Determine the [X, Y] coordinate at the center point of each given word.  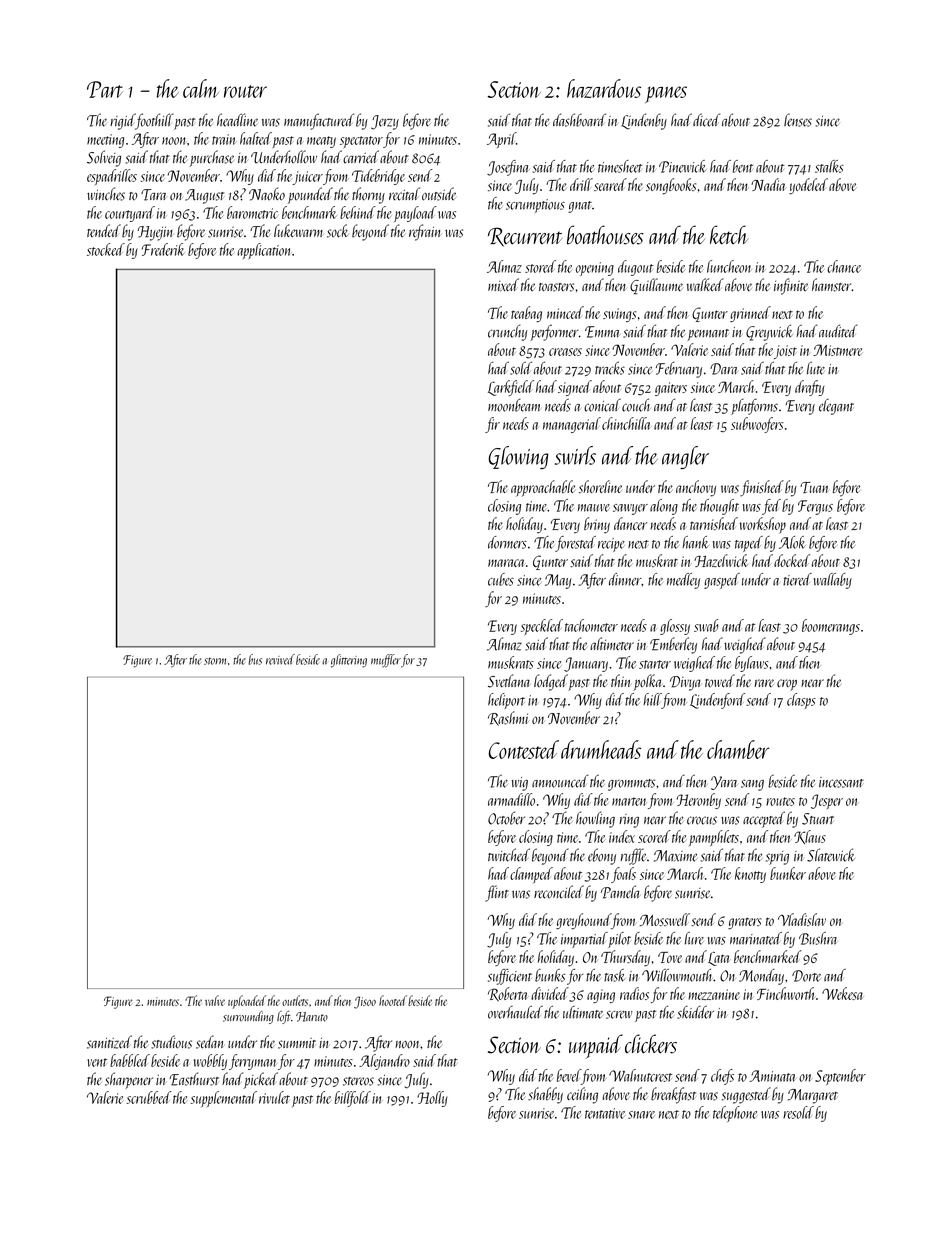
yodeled [808, 186]
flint [497, 893]
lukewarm [299, 231]
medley [683, 581]
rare [764, 683]
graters [745, 924]
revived [280, 659]
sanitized [109, 1042]
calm [201, 88]
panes [666, 94]
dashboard [579, 120]
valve [215, 1000]
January [586, 664]
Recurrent [525, 237]
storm [215, 661]
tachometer [591, 625]
